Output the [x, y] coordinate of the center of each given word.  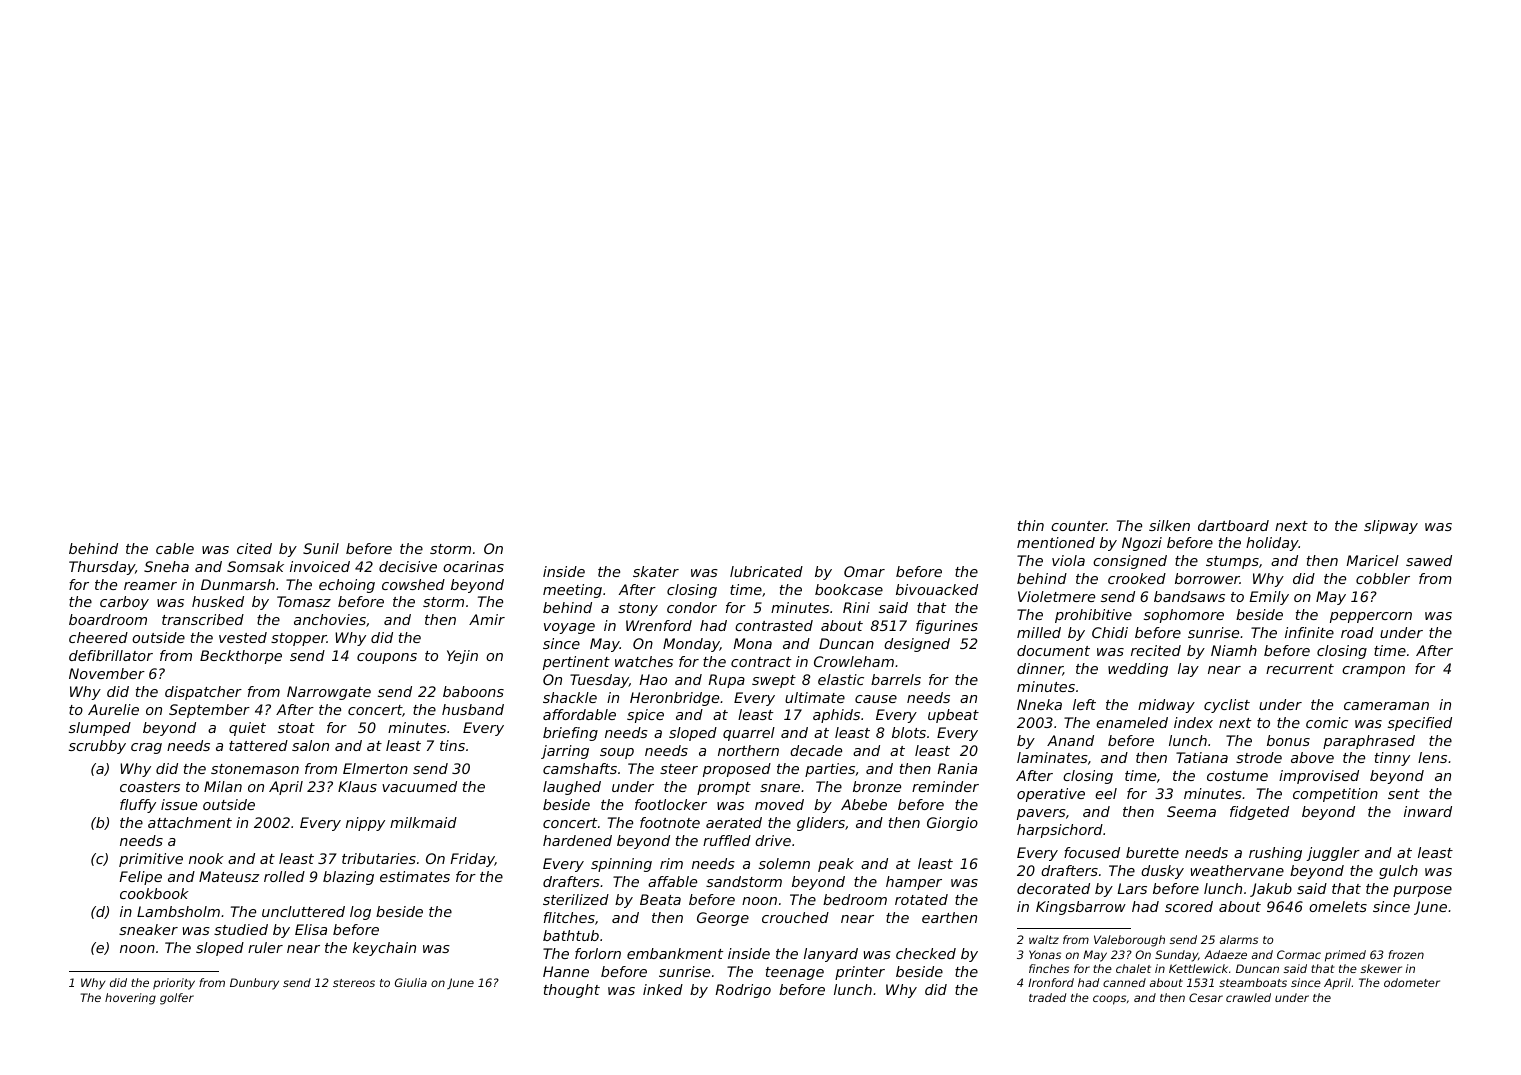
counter [1079, 526]
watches [644, 661]
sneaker [148, 929]
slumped [100, 729]
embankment [675, 953]
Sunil [321, 548]
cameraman [1386, 706]
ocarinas [473, 566]
